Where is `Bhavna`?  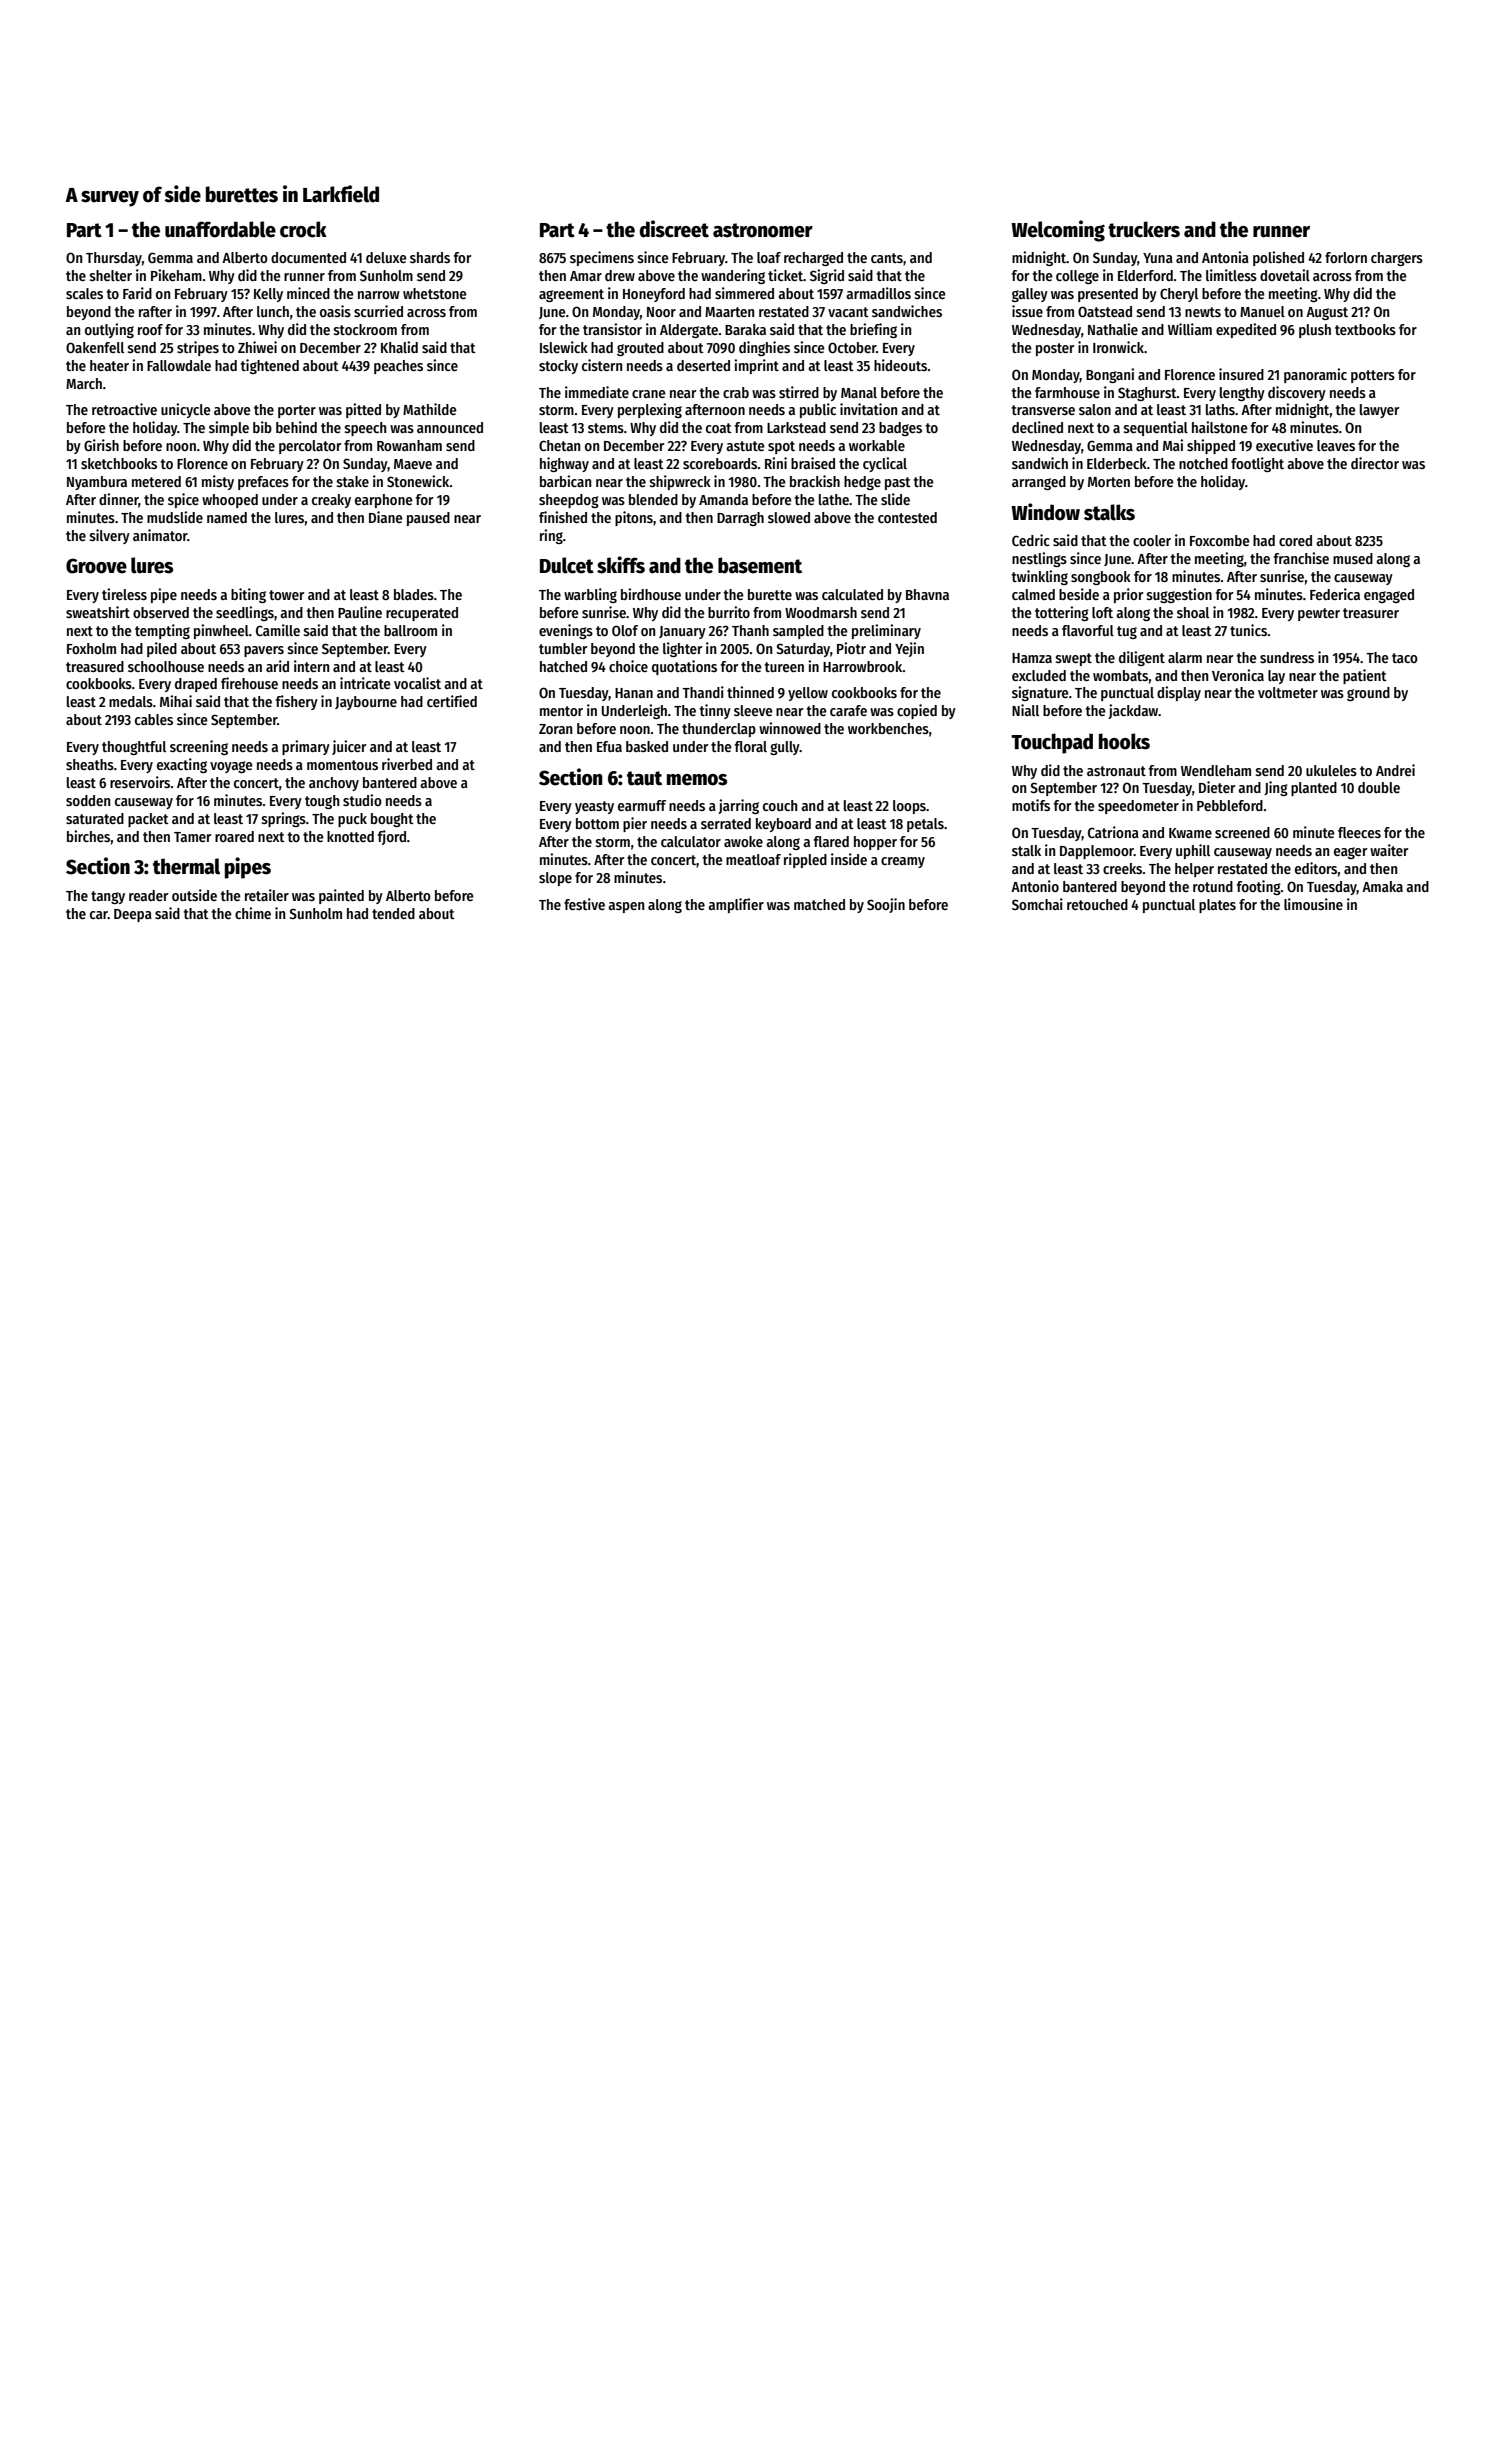 Bhavna is located at coordinates (927, 594).
